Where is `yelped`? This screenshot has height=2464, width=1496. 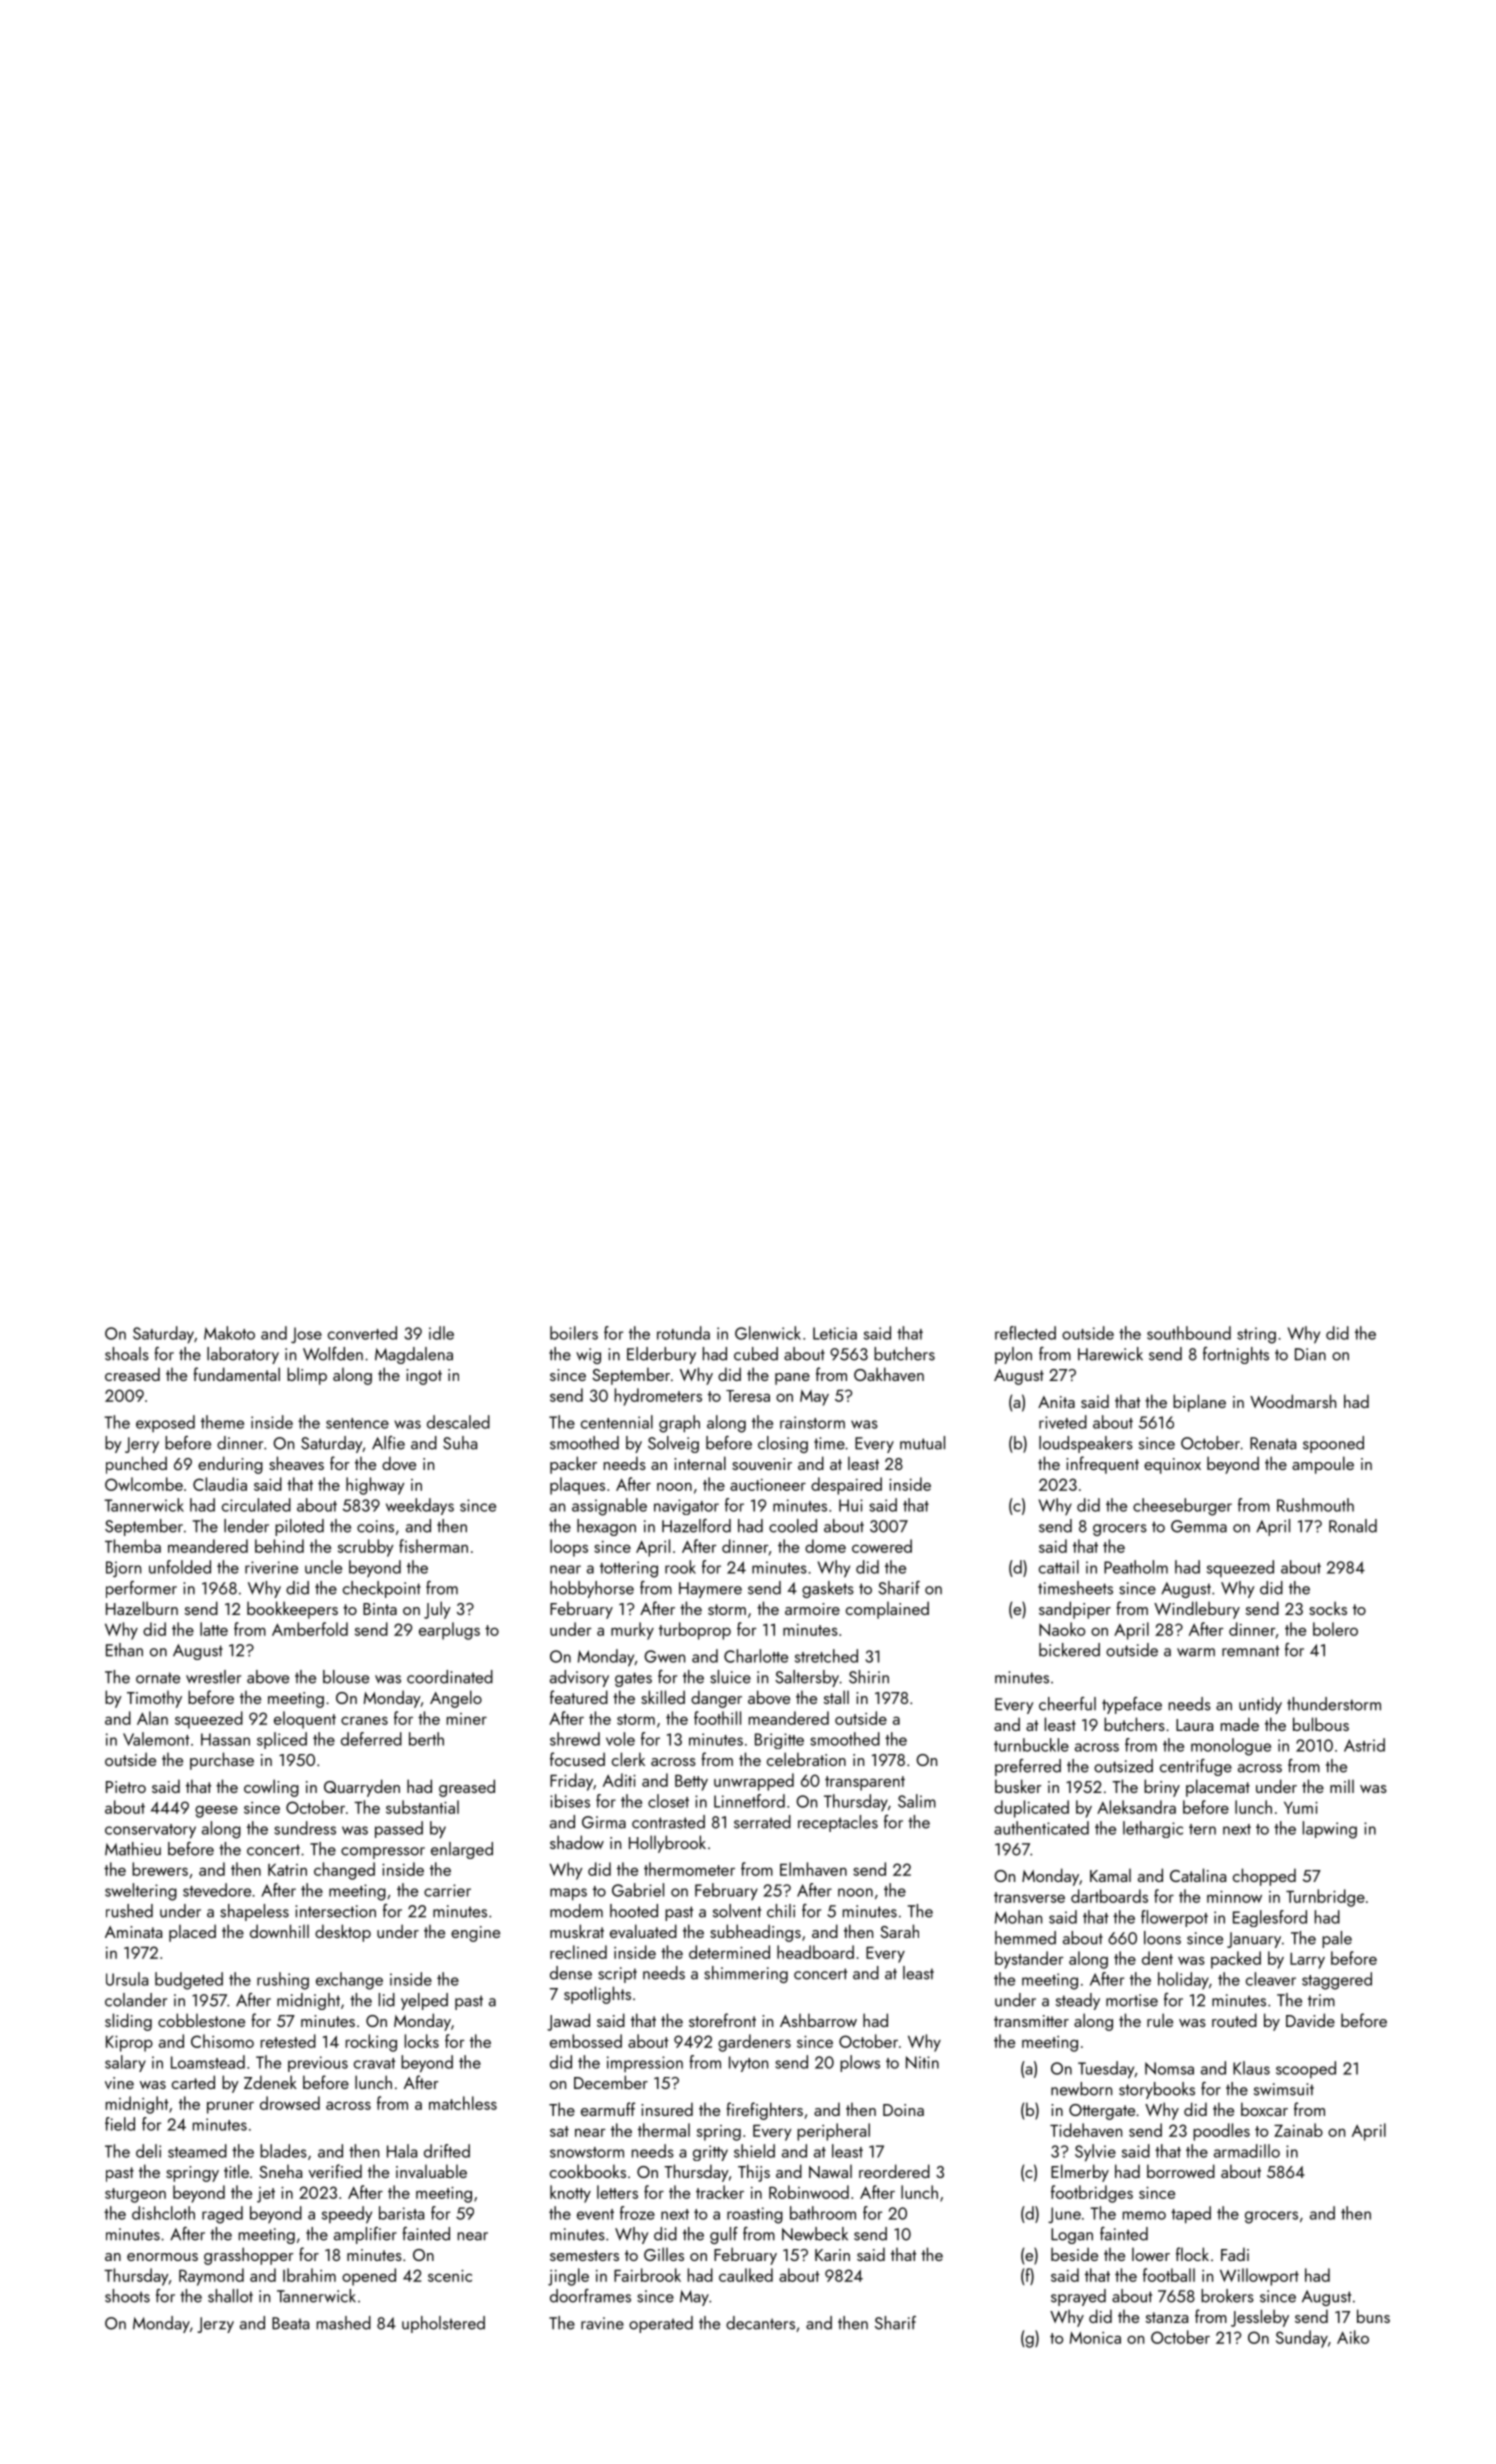
yelped is located at coordinates (424, 2001).
